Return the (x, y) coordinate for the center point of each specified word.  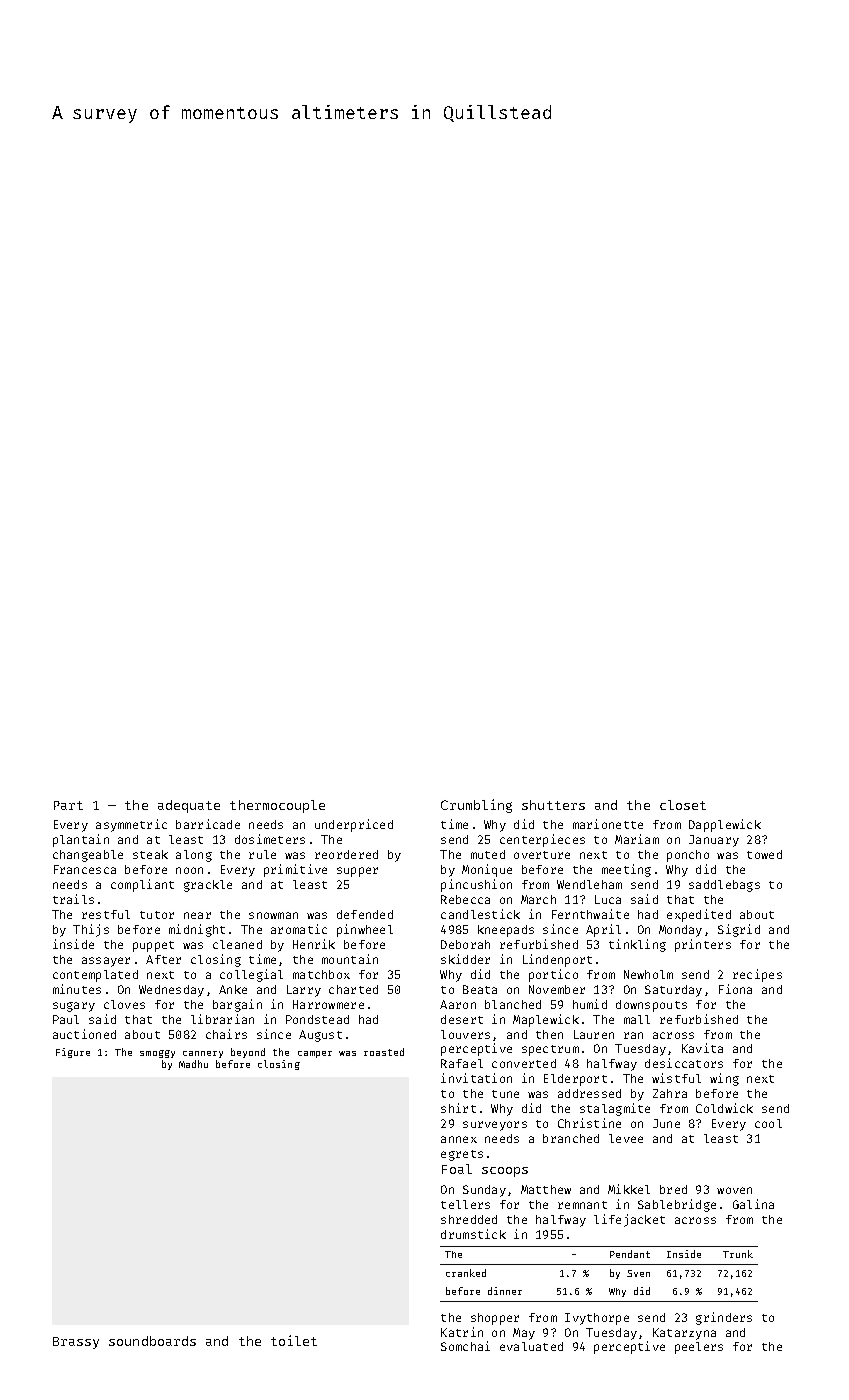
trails (73, 899)
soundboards (152, 1341)
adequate (189, 806)
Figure (73, 1053)
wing (724, 1079)
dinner (505, 1291)
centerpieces (542, 840)
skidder (465, 959)
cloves (124, 1004)
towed (764, 854)
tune (505, 1094)
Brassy (76, 1343)
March (538, 899)
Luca (608, 899)
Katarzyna (684, 1334)
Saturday (673, 991)
